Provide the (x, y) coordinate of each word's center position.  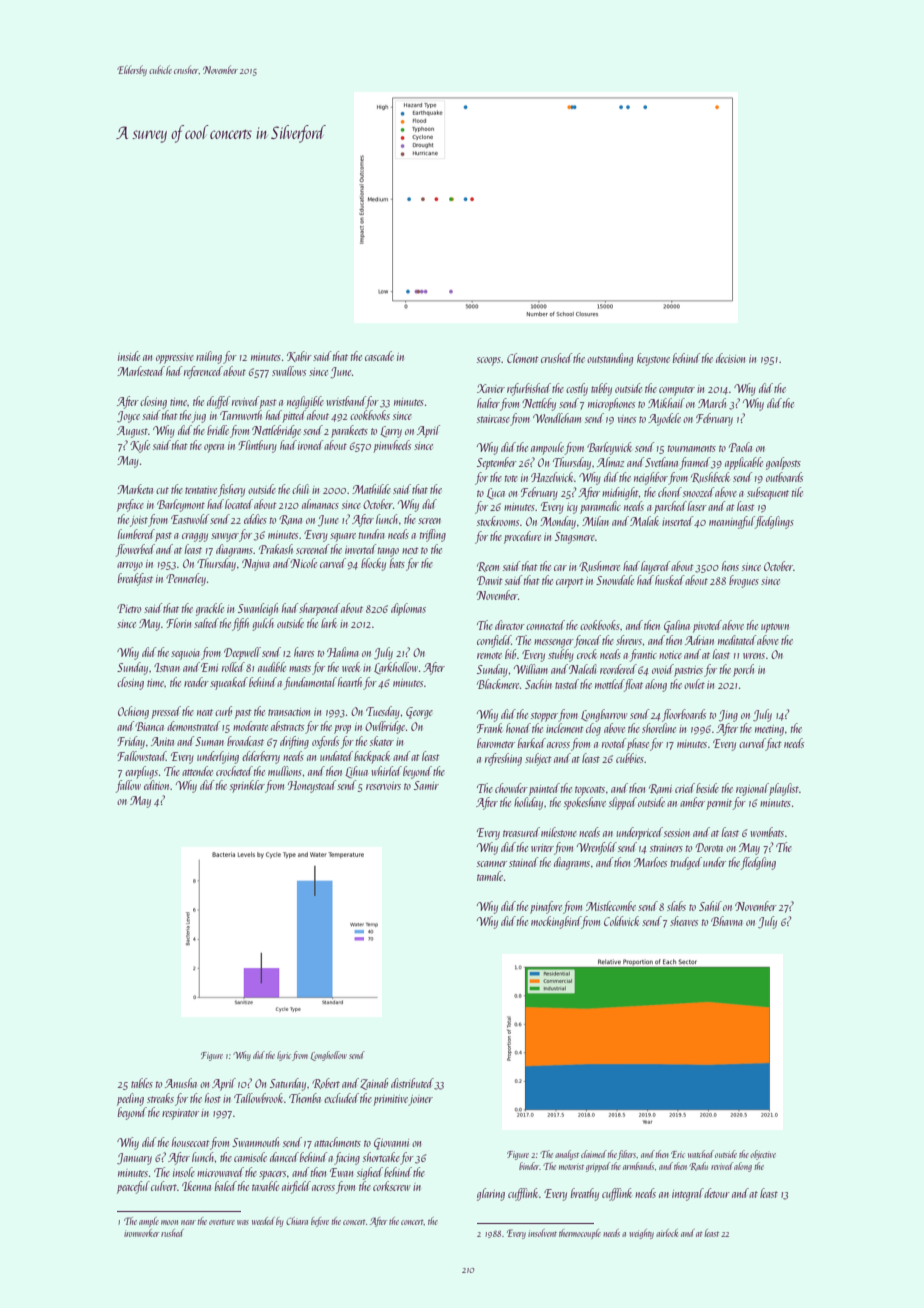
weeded (263, 1221)
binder (529, 1166)
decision (730, 358)
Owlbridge (385, 727)
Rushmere (599, 566)
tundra (372, 534)
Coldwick (621, 921)
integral (688, 1194)
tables (142, 1083)
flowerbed (135, 550)
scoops (489, 361)
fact (774, 744)
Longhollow (328, 1056)
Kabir (299, 356)
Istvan (167, 667)
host (213, 1098)
